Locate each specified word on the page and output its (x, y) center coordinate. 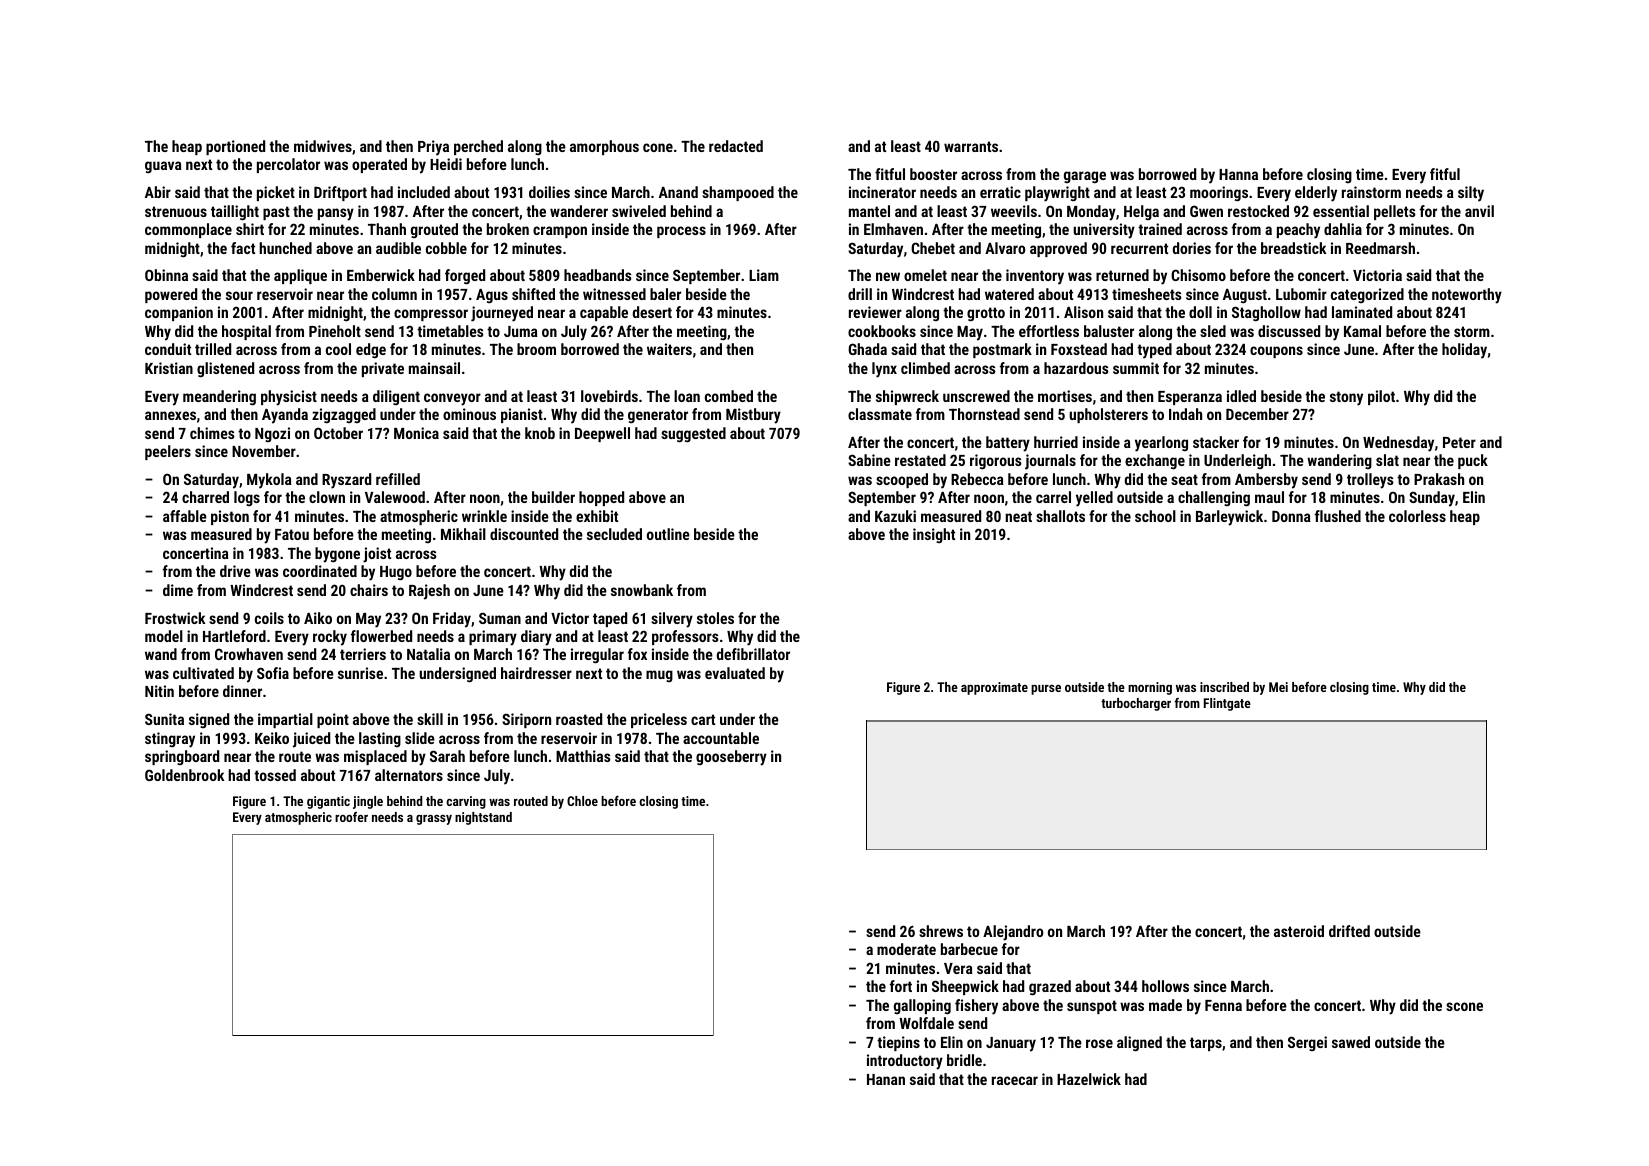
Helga (1141, 212)
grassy (434, 820)
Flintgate (1227, 704)
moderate (906, 949)
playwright (1057, 194)
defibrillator (753, 654)
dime (178, 590)
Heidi (446, 164)
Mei (1278, 687)
